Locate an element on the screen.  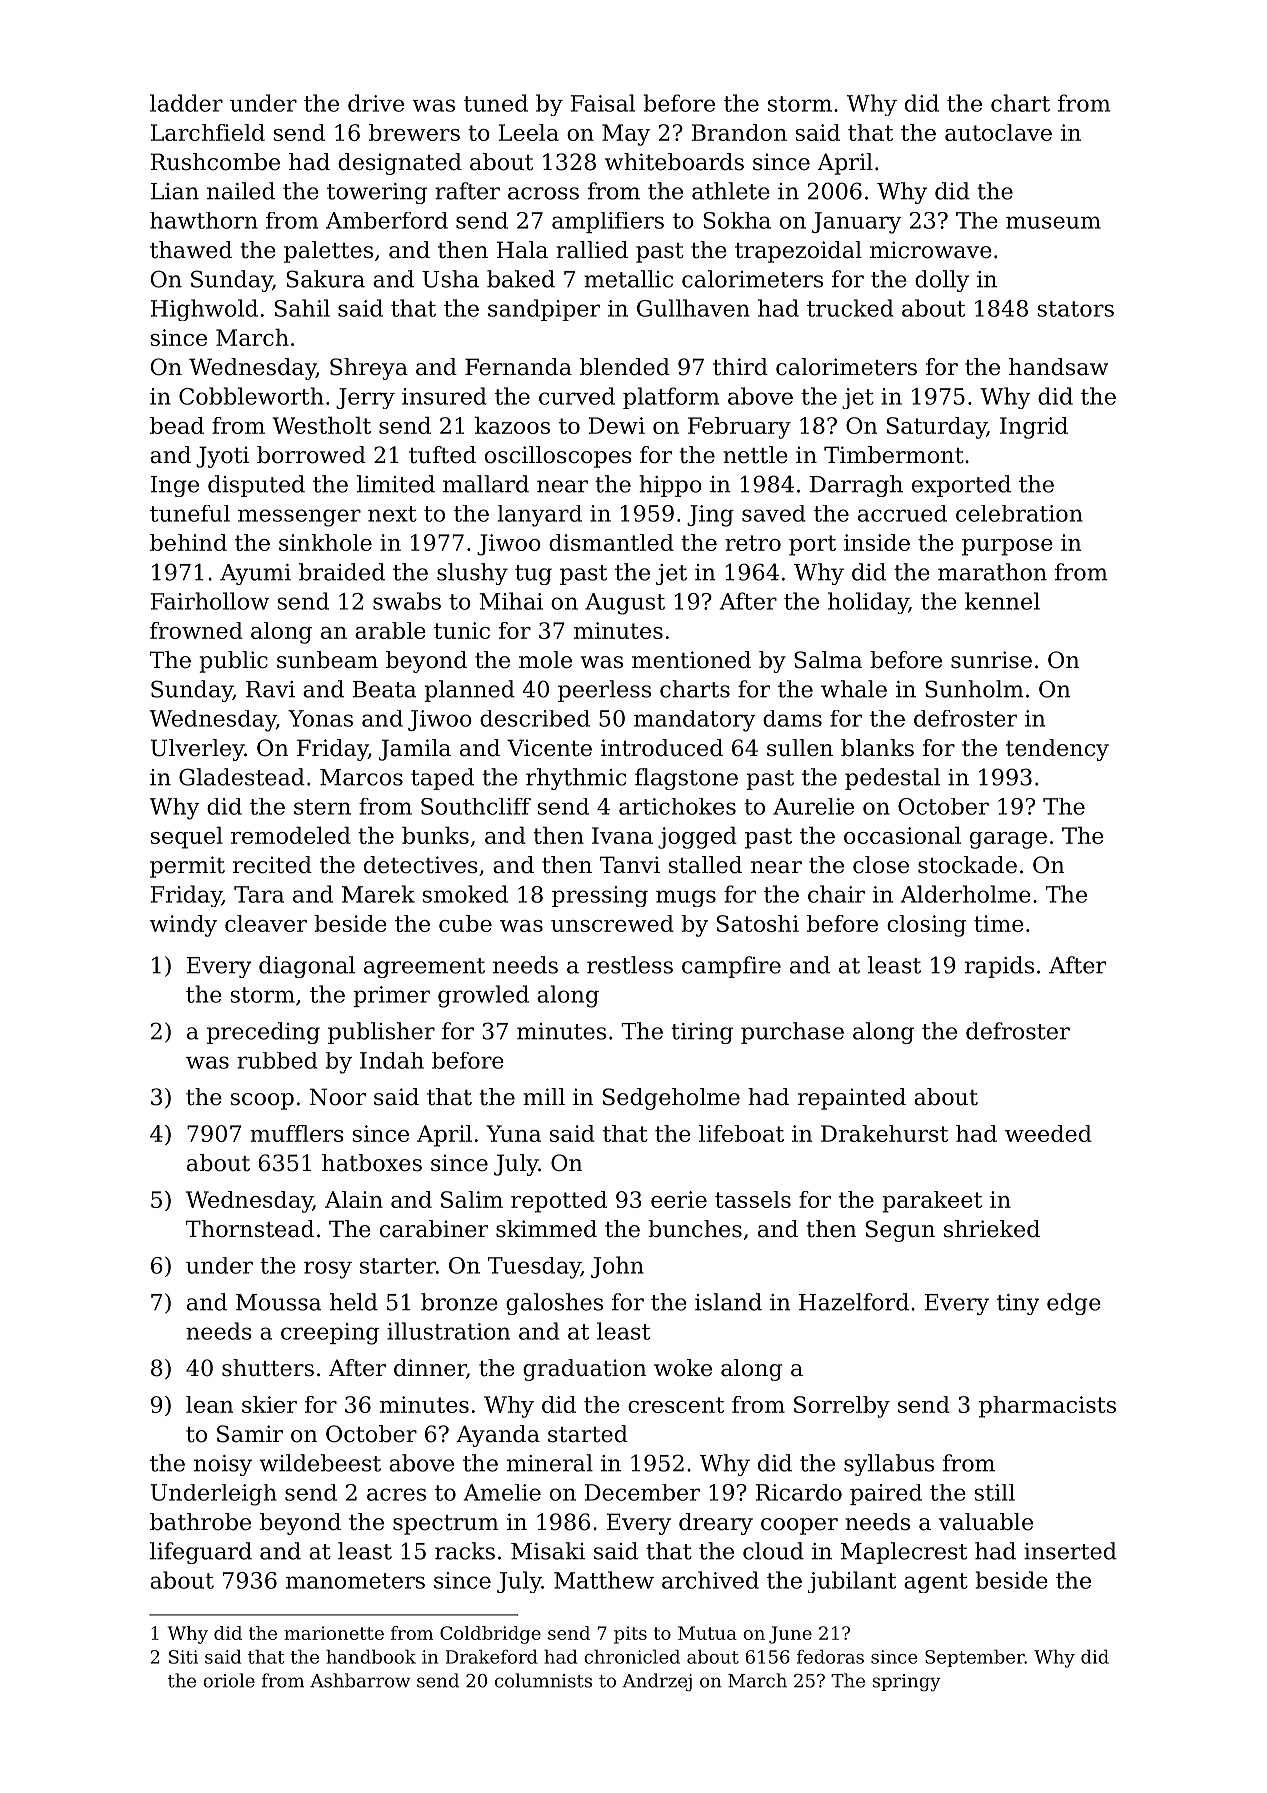
autoclave is located at coordinates (998, 132).
